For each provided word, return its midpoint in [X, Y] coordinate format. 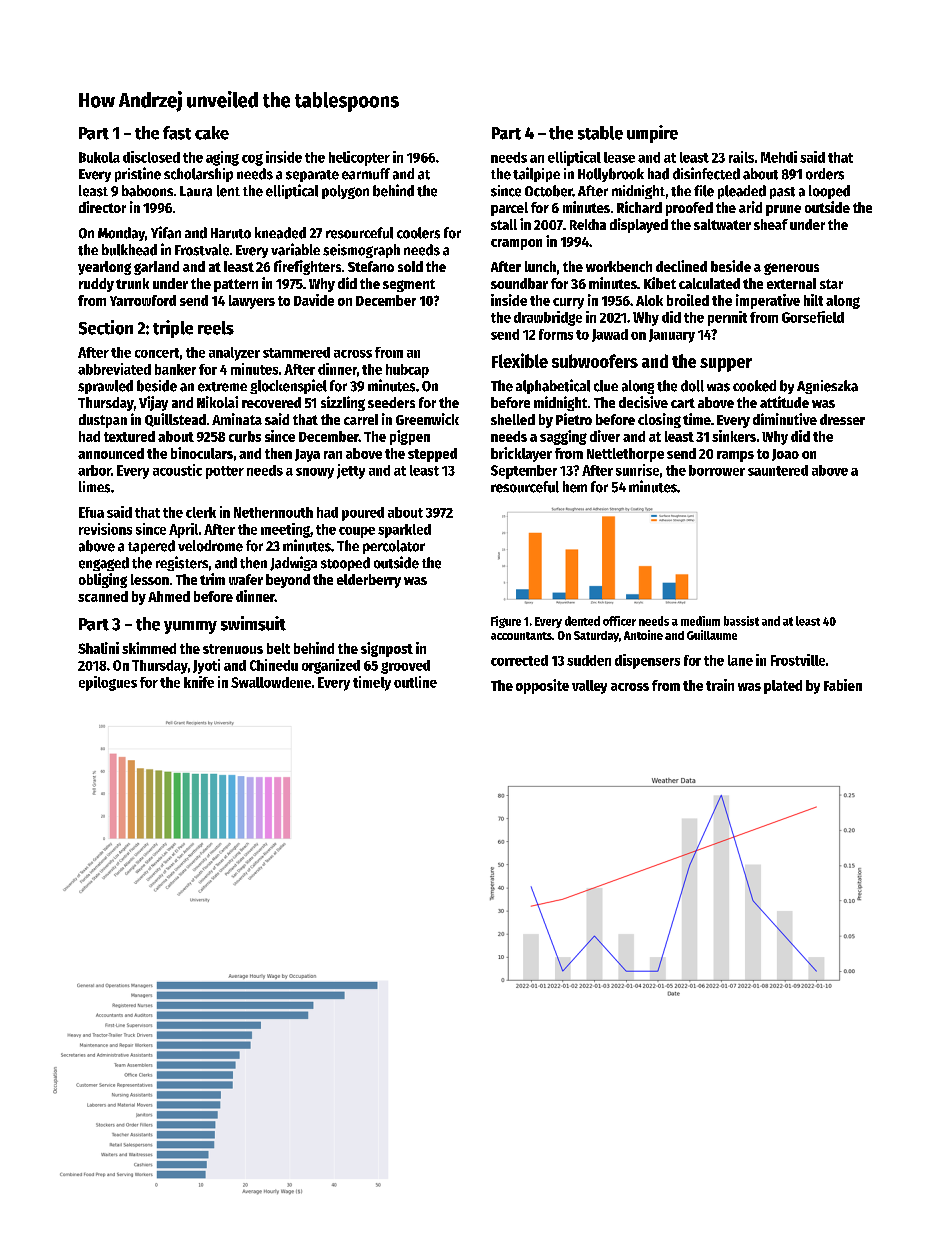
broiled [688, 300]
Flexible [520, 360]
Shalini [98, 648]
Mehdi [779, 157]
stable [600, 133]
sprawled [105, 387]
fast [177, 133]
